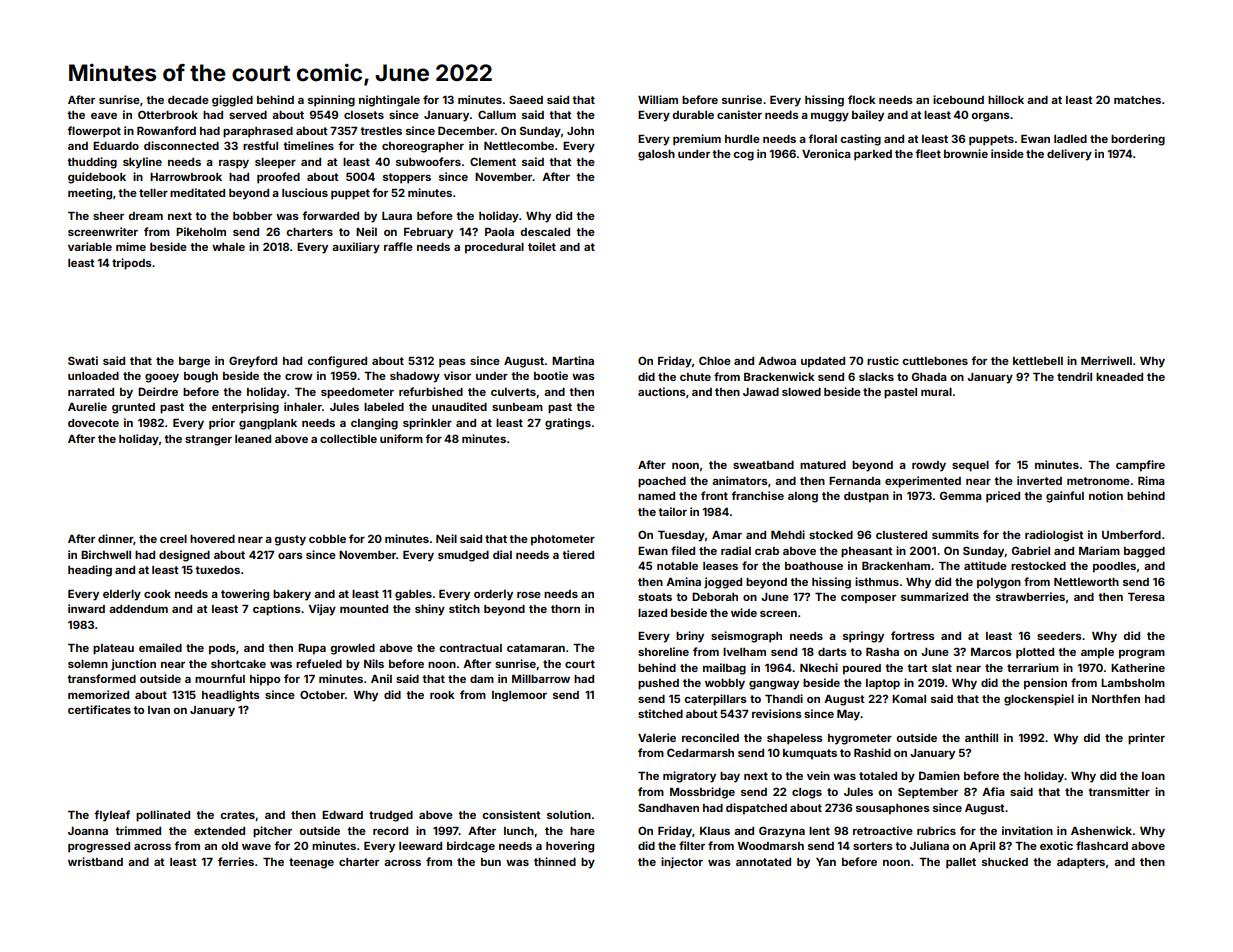 This document has width=1233, height=952. I want to click on Birchwell, so click(106, 554).
